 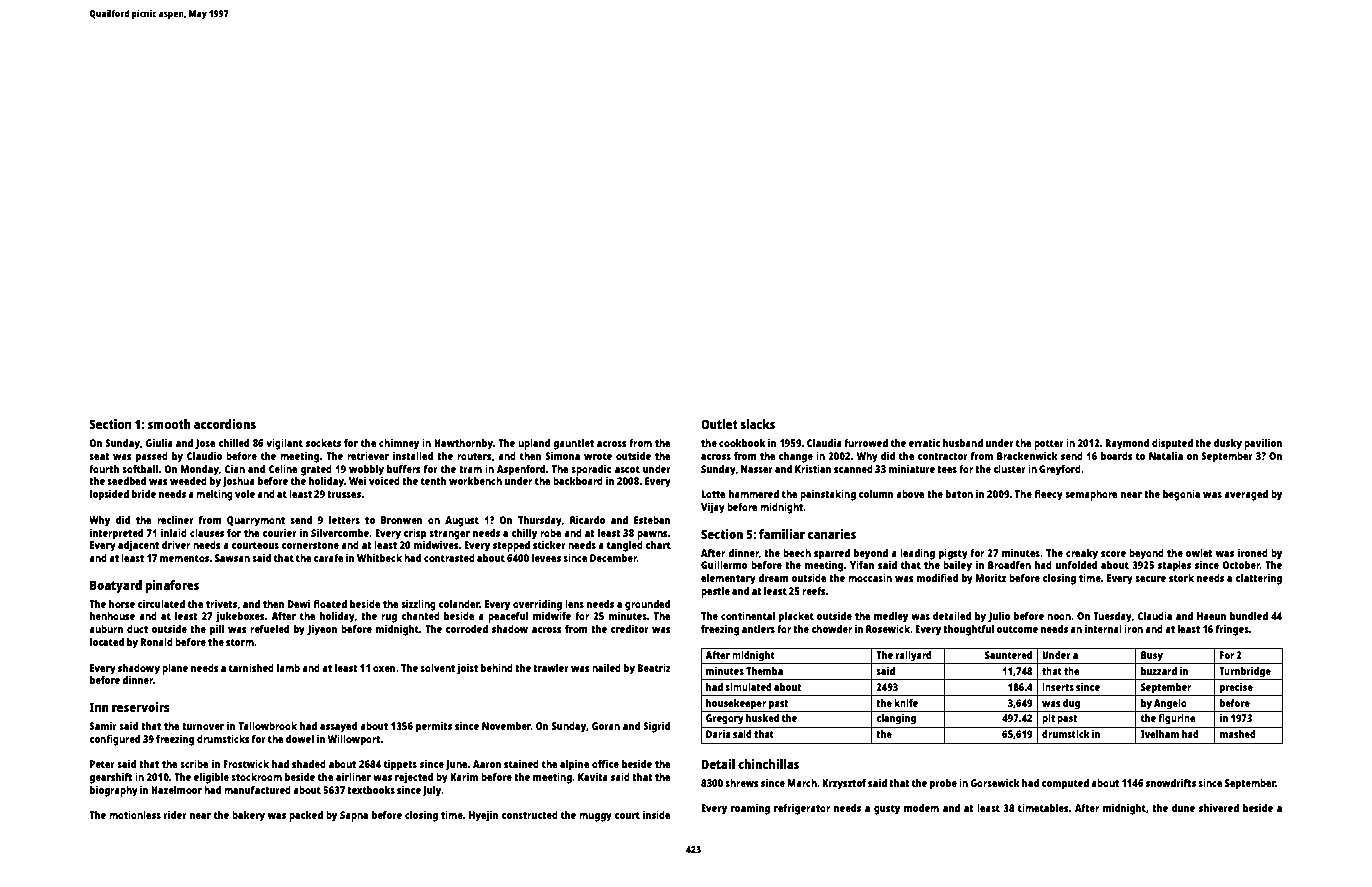 I want to click on Joshua, so click(x=238, y=482).
